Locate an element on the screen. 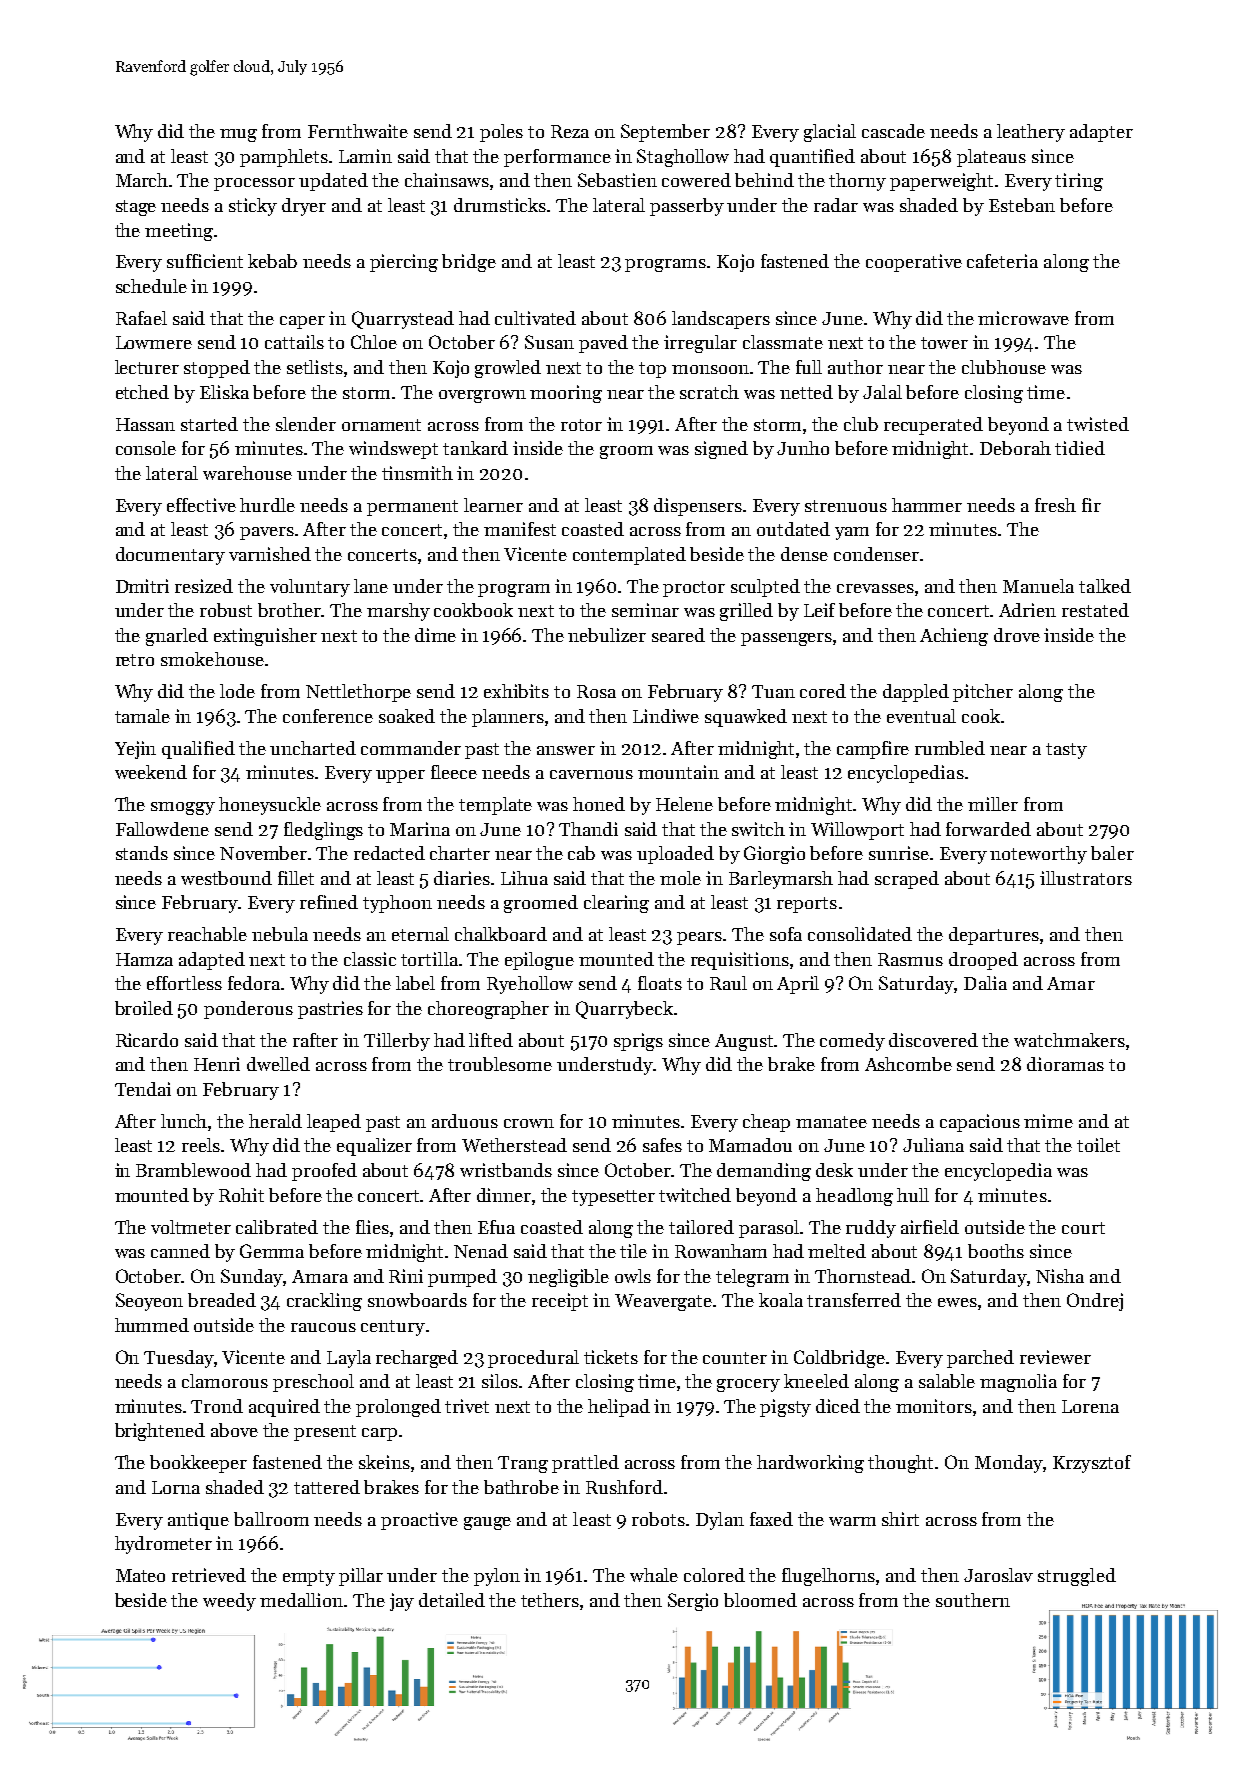 This screenshot has height=1767, width=1249. honeysuckle is located at coordinates (270, 806).
